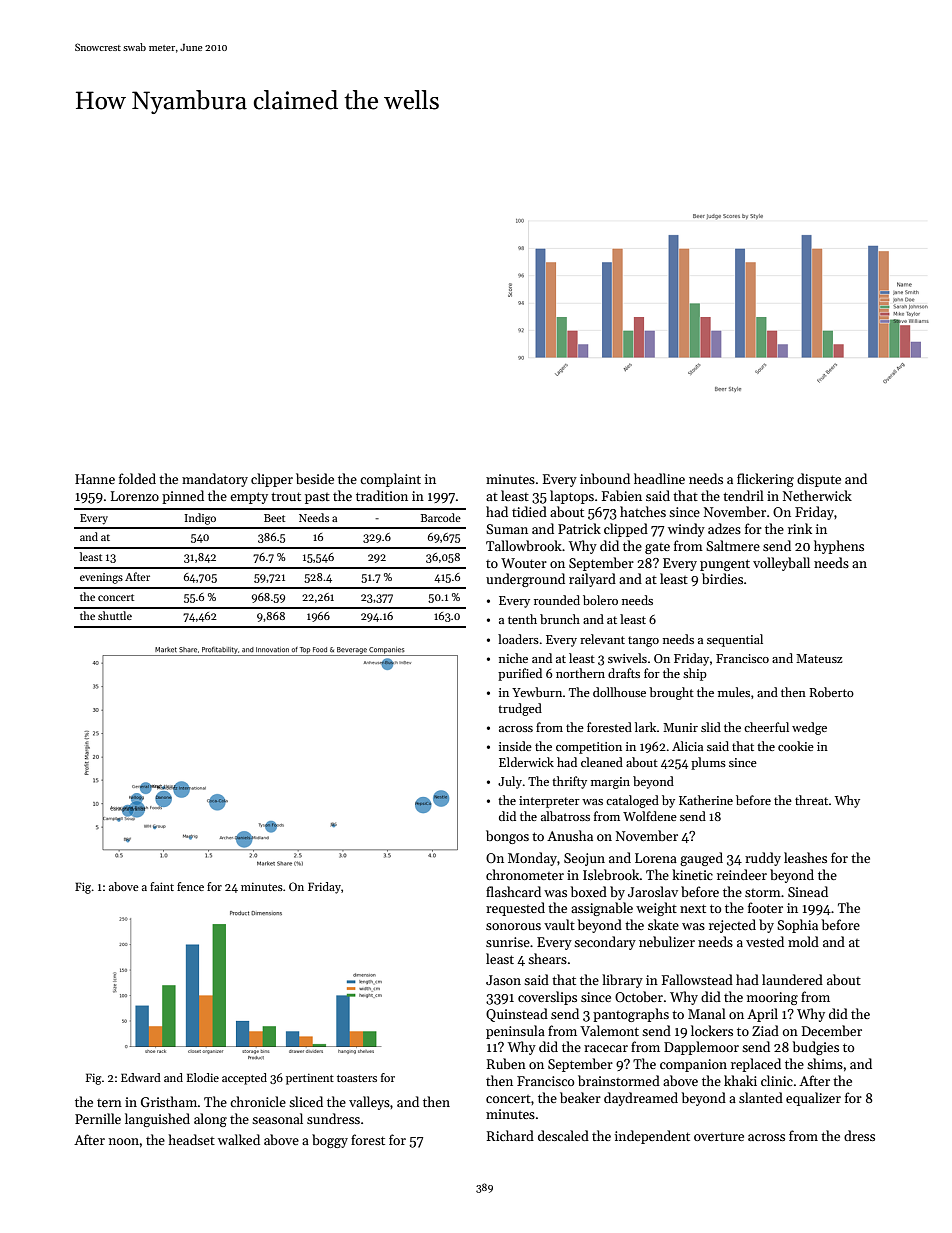  What do you see at coordinates (706, 800) in the page?
I see `Katherine` at bounding box center [706, 800].
